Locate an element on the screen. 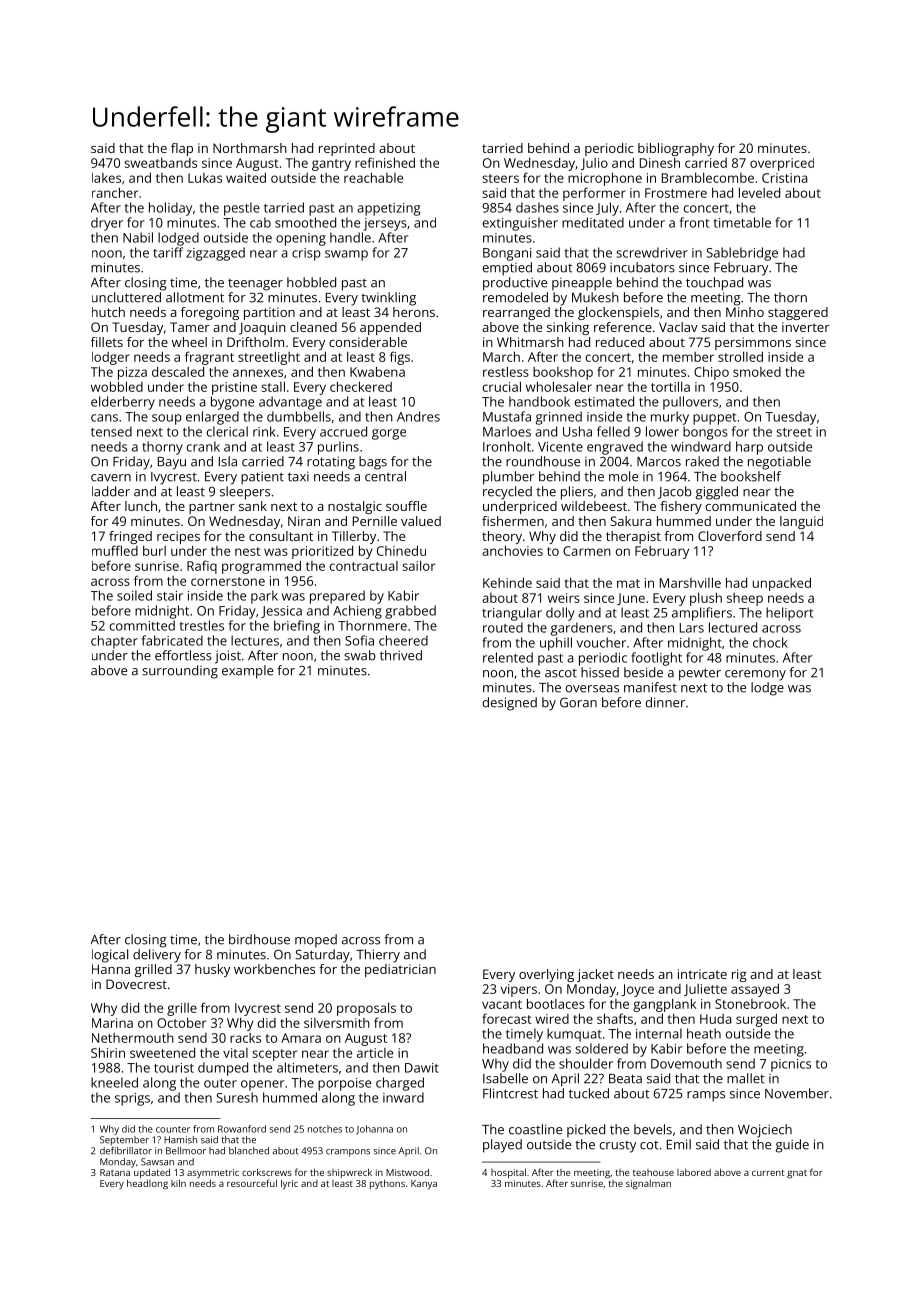  fishery is located at coordinates (681, 507).
